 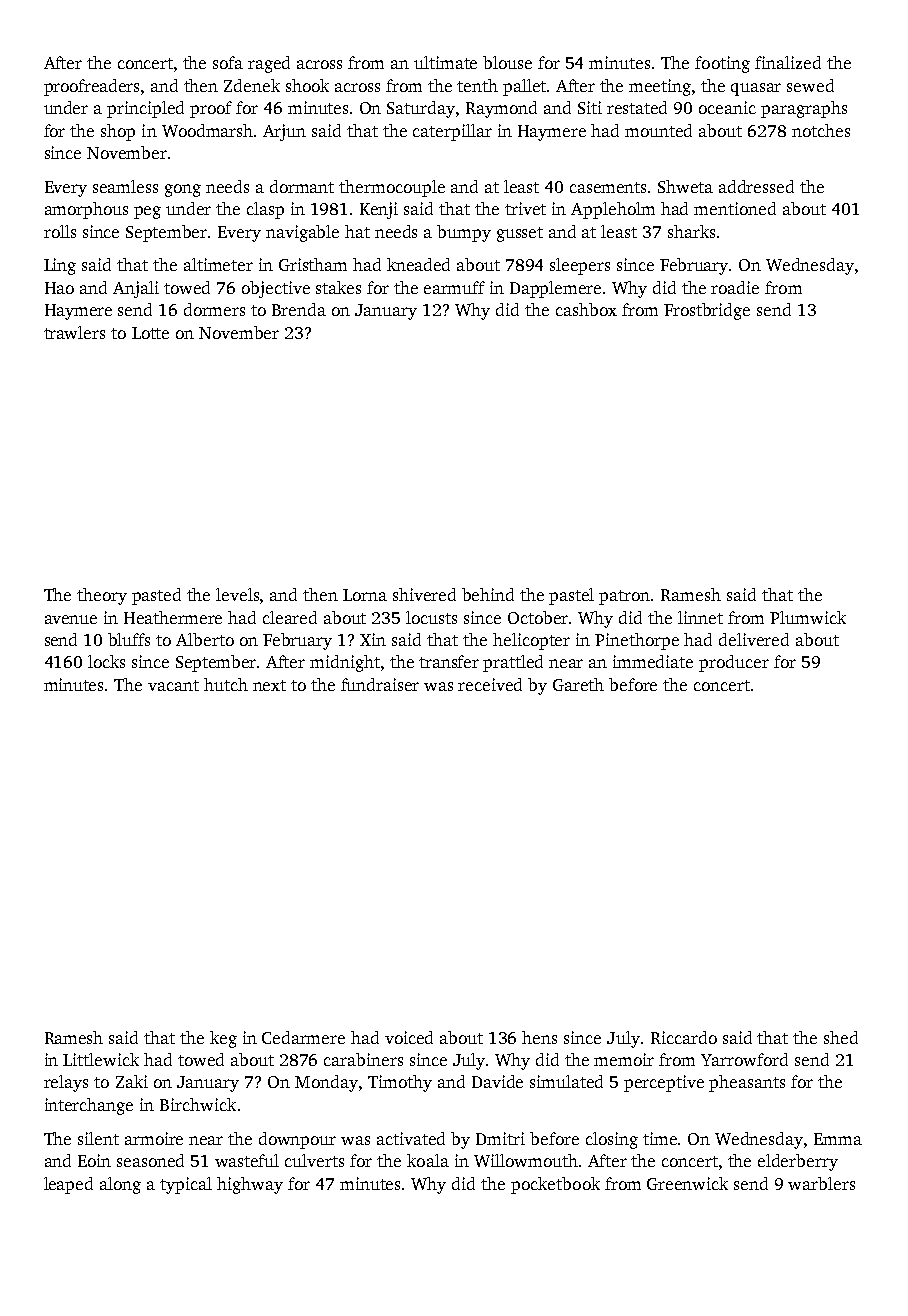 What do you see at coordinates (445, 62) in the screenshot?
I see `ultimate` at bounding box center [445, 62].
